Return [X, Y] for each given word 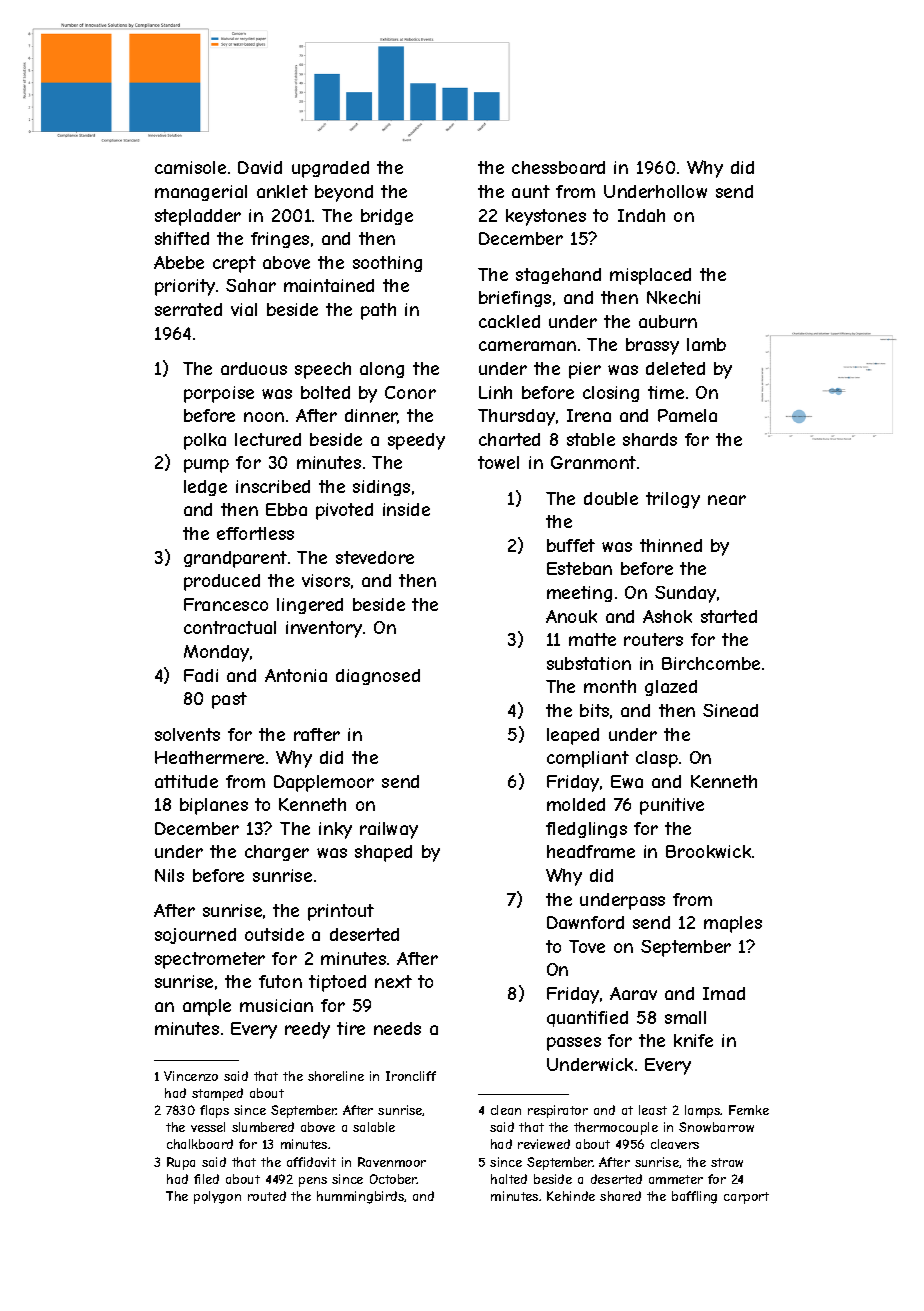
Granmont [593, 462]
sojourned [195, 936]
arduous [254, 368]
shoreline [336, 1076]
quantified [587, 1019]
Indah [641, 215]
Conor [410, 392]
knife [693, 1040]
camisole [190, 167]
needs [397, 1028]
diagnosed [378, 677]
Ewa [627, 781]
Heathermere [209, 757]
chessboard [558, 167]
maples [733, 924]
